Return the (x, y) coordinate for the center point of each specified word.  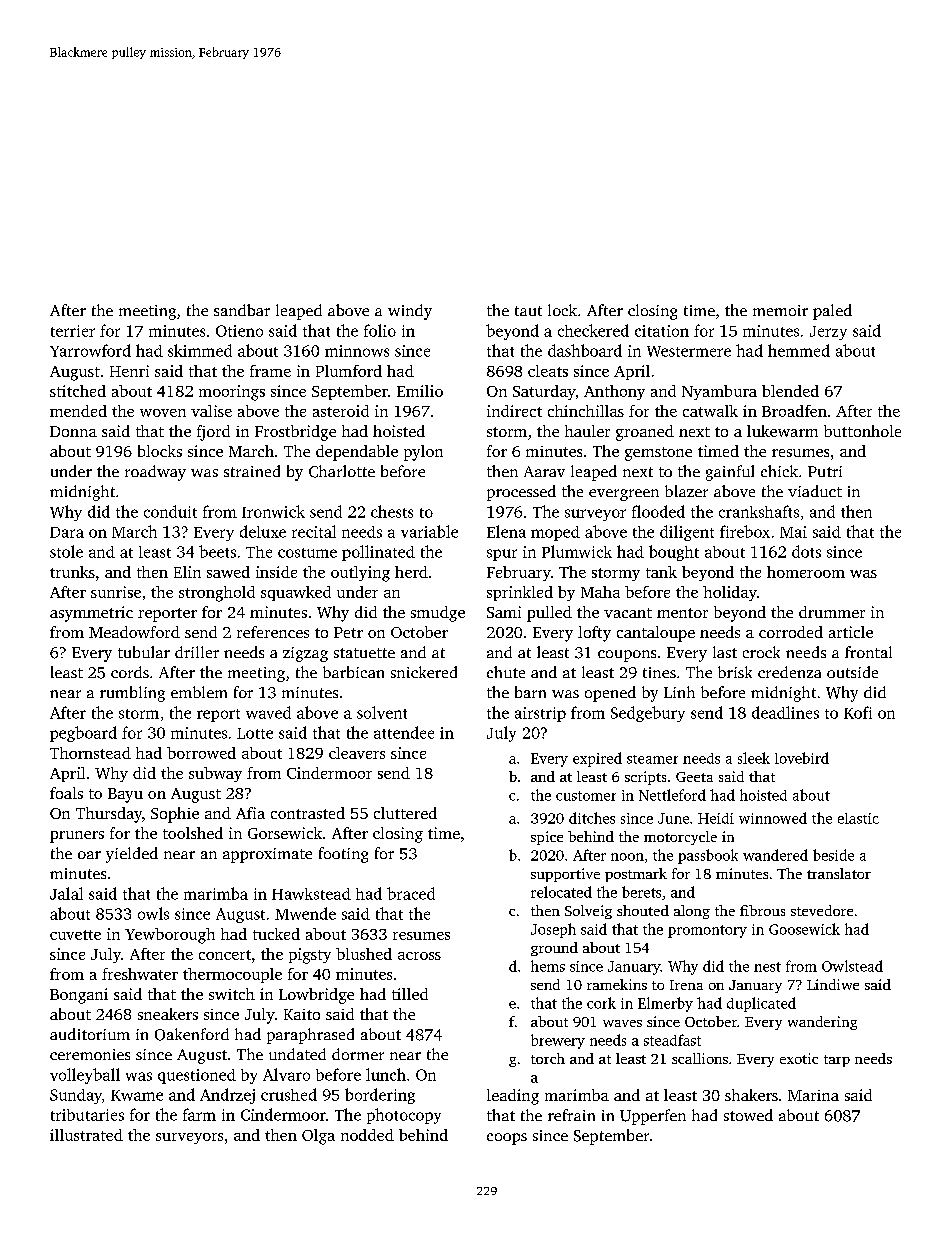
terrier (73, 331)
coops (507, 1139)
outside (852, 672)
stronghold (217, 594)
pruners (77, 837)
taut (528, 311)
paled (832, 312)
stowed (748, 1115)
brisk (735, 672)
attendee (404, 732)
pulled (549, 614)
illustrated (86, 1135)
